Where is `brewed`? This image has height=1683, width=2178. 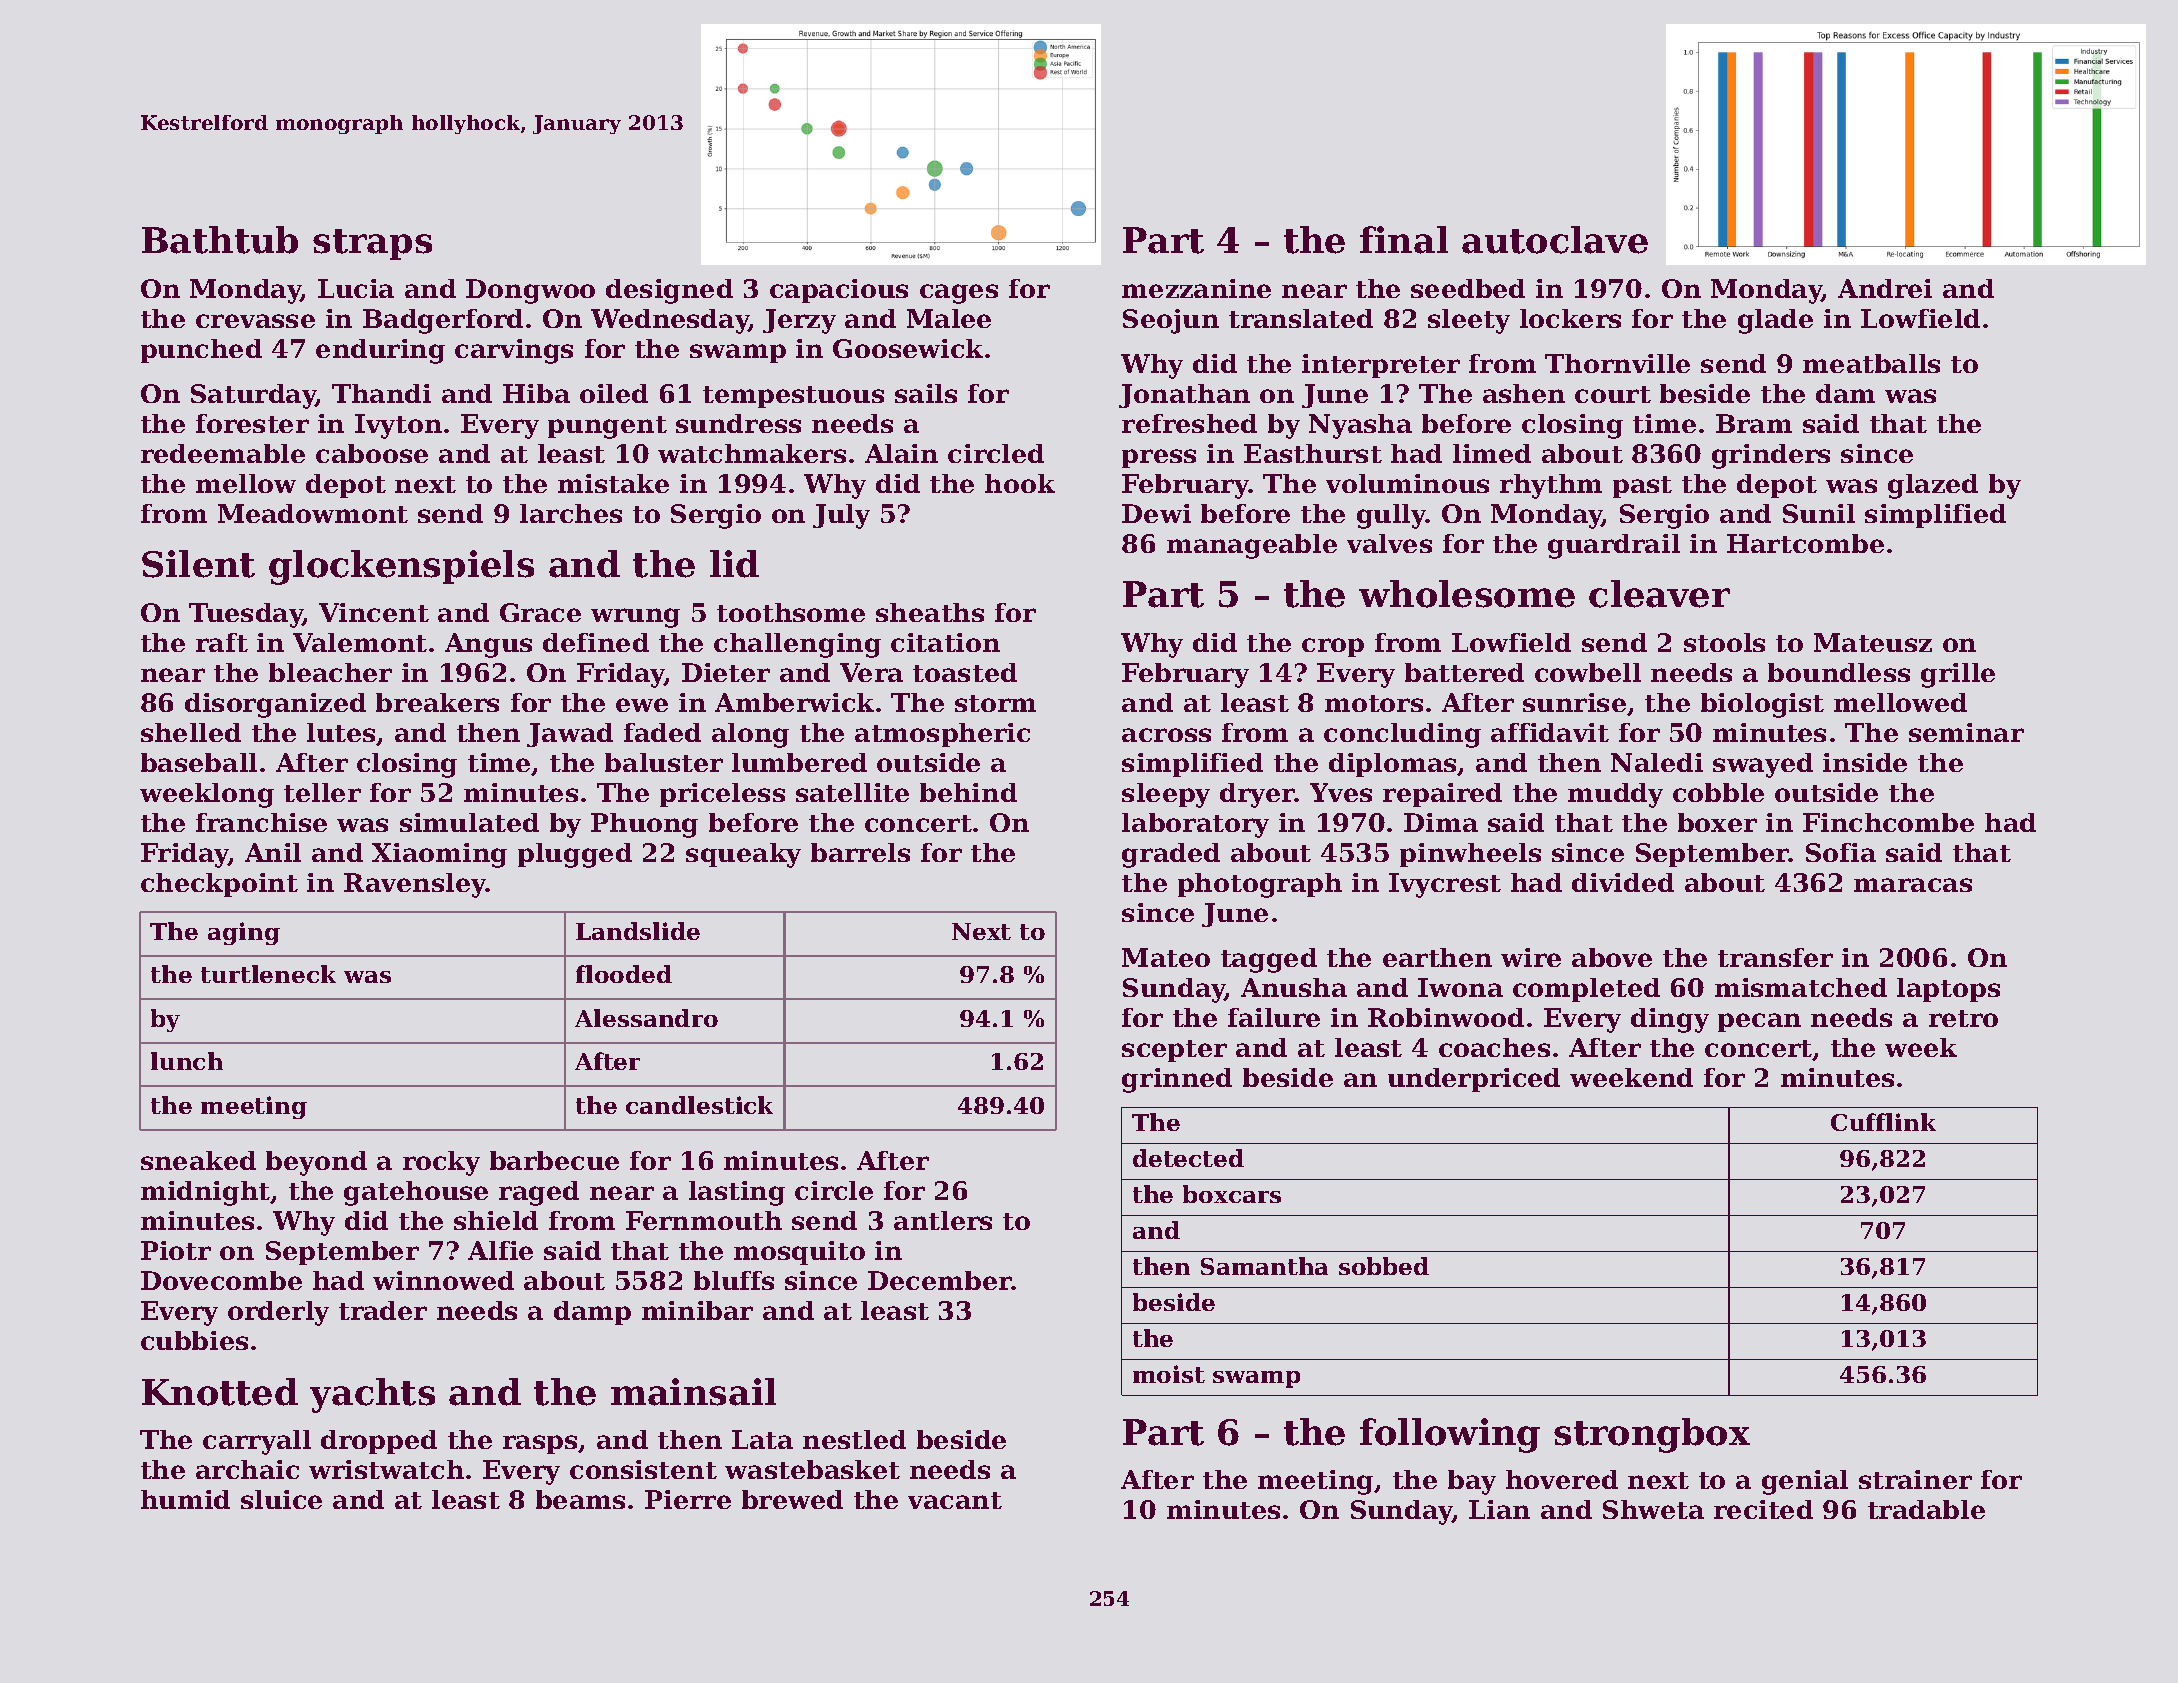 brewed is located at coordinates (792, 1499).
